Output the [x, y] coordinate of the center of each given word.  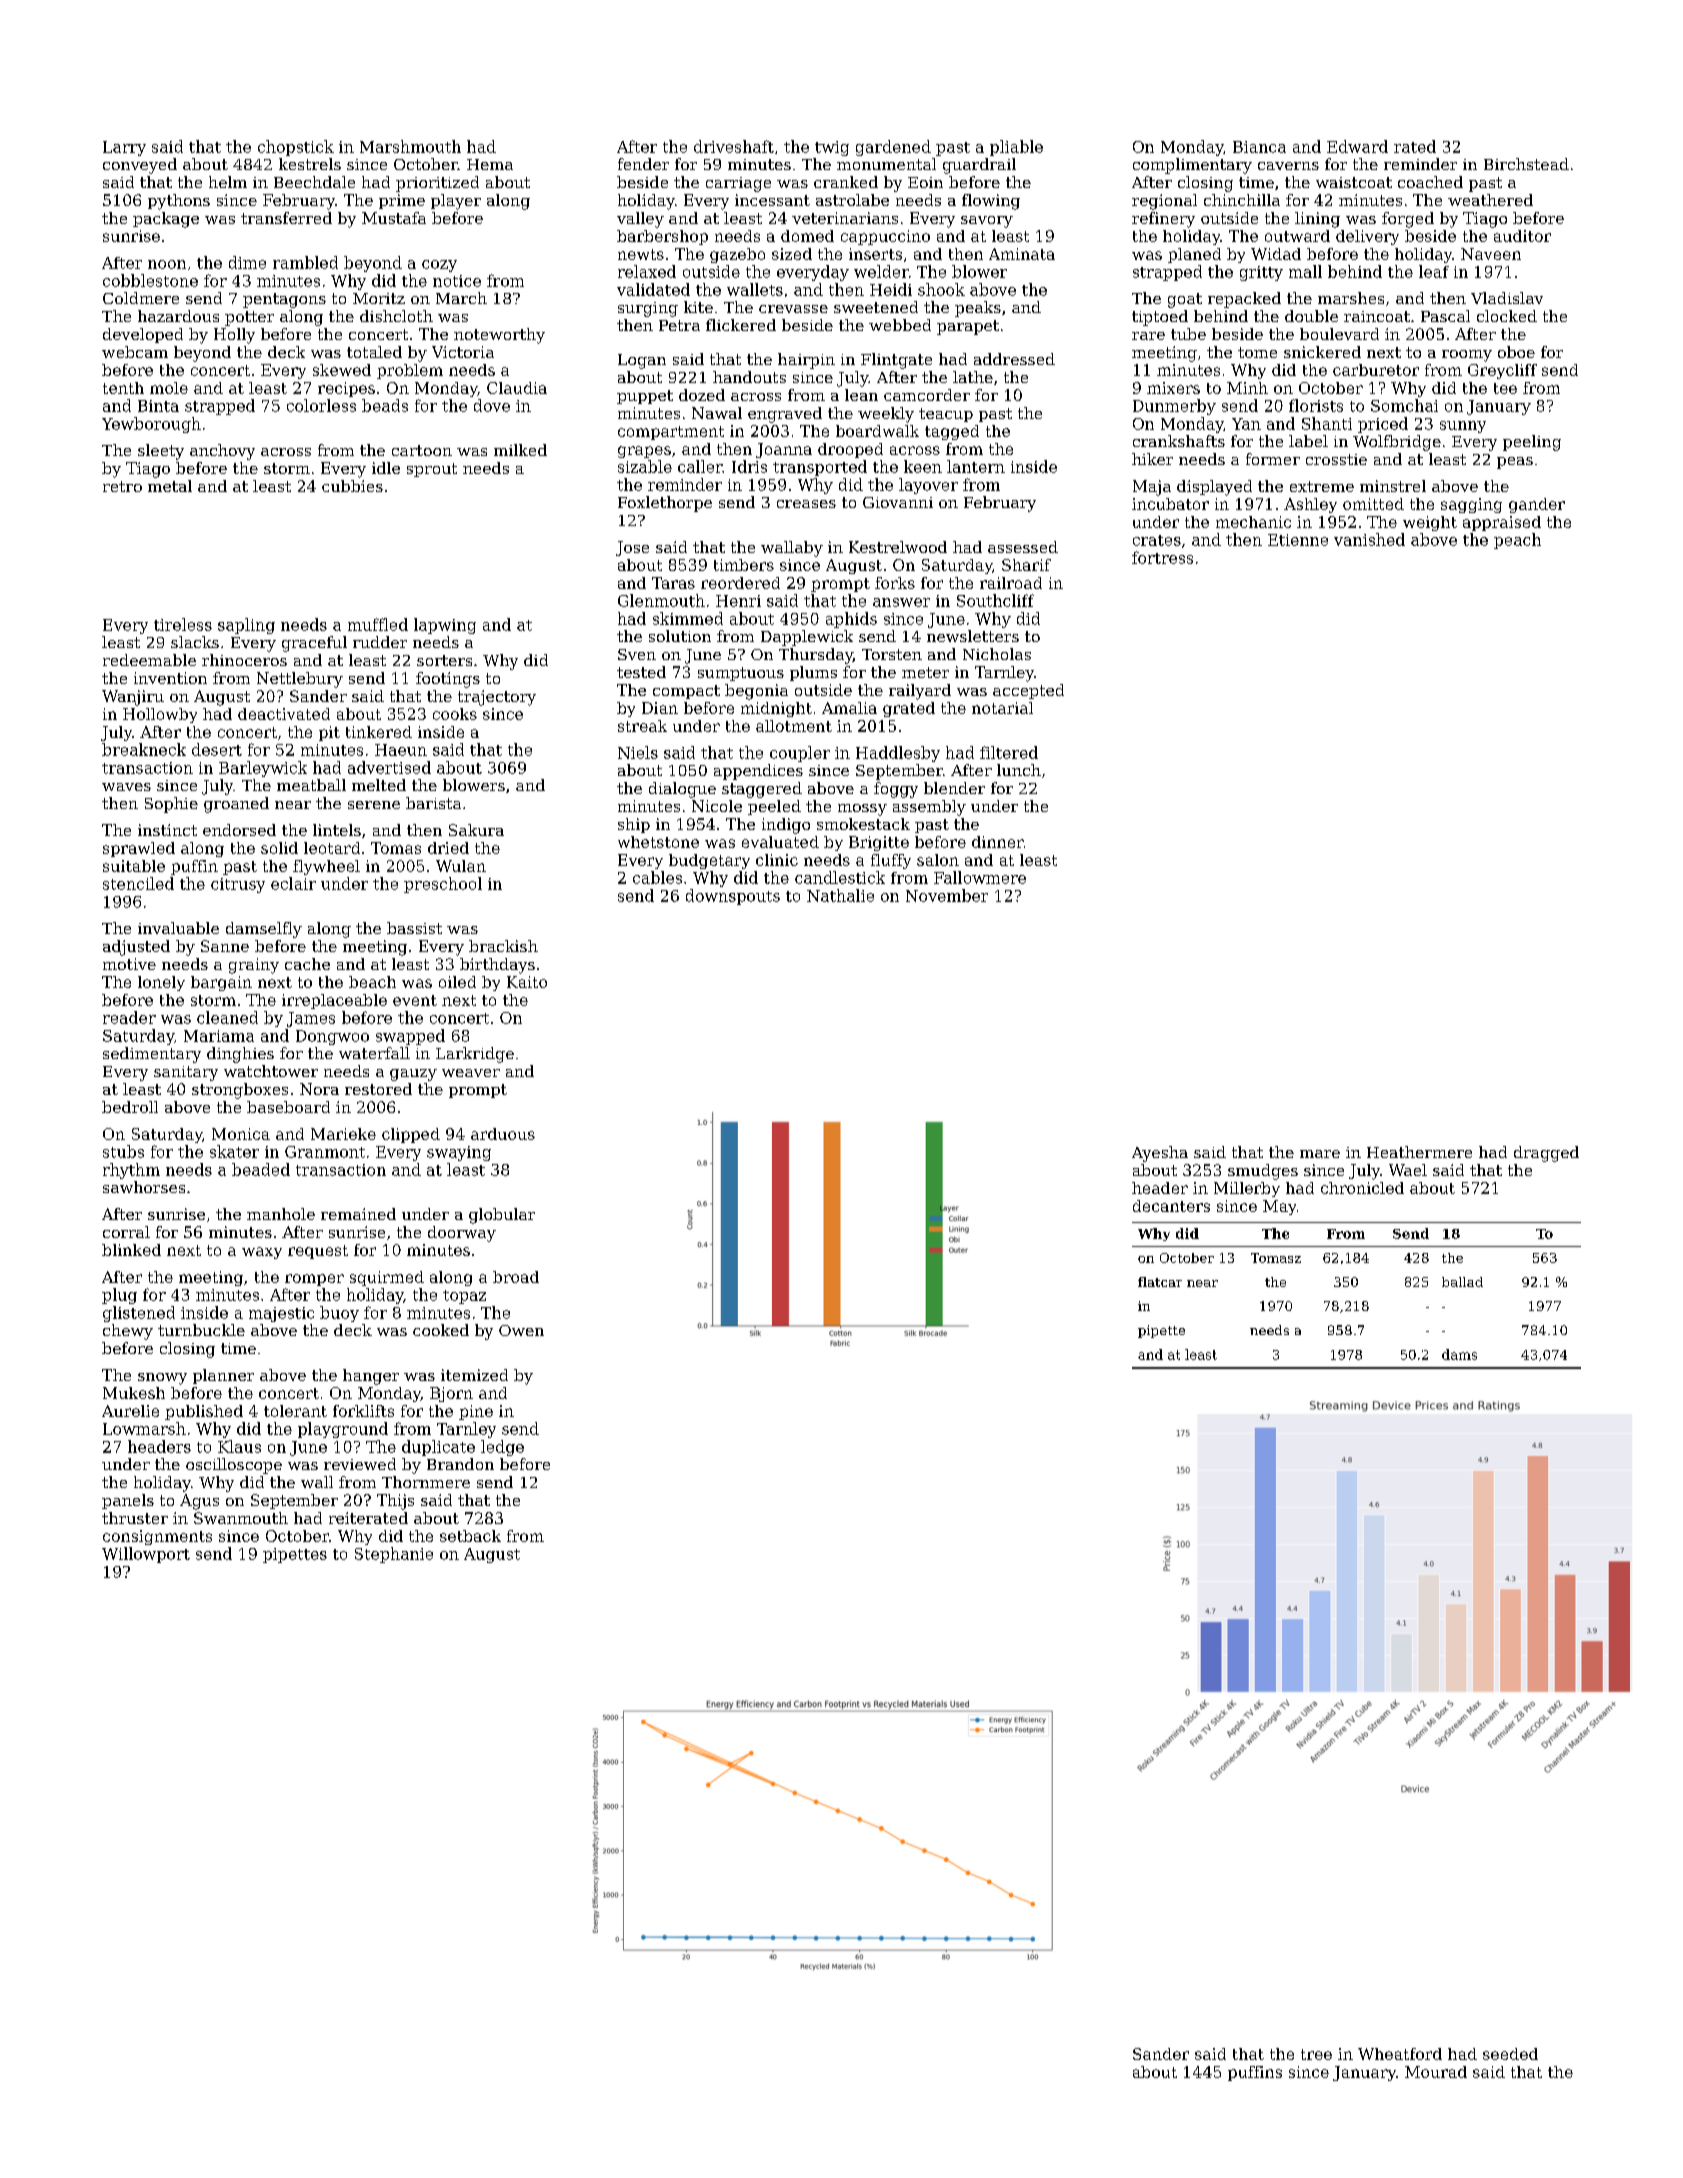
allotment [794, 726]
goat [1185, 300]
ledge [502, 1448]
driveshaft [734, 146]
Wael [1408, 1170]
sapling [246, 626]
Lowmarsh [144, 1428]
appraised [1502, 523]
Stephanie [394, 1555]
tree [1316, 2054]
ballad [1462, 1282]
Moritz [379, 298]
